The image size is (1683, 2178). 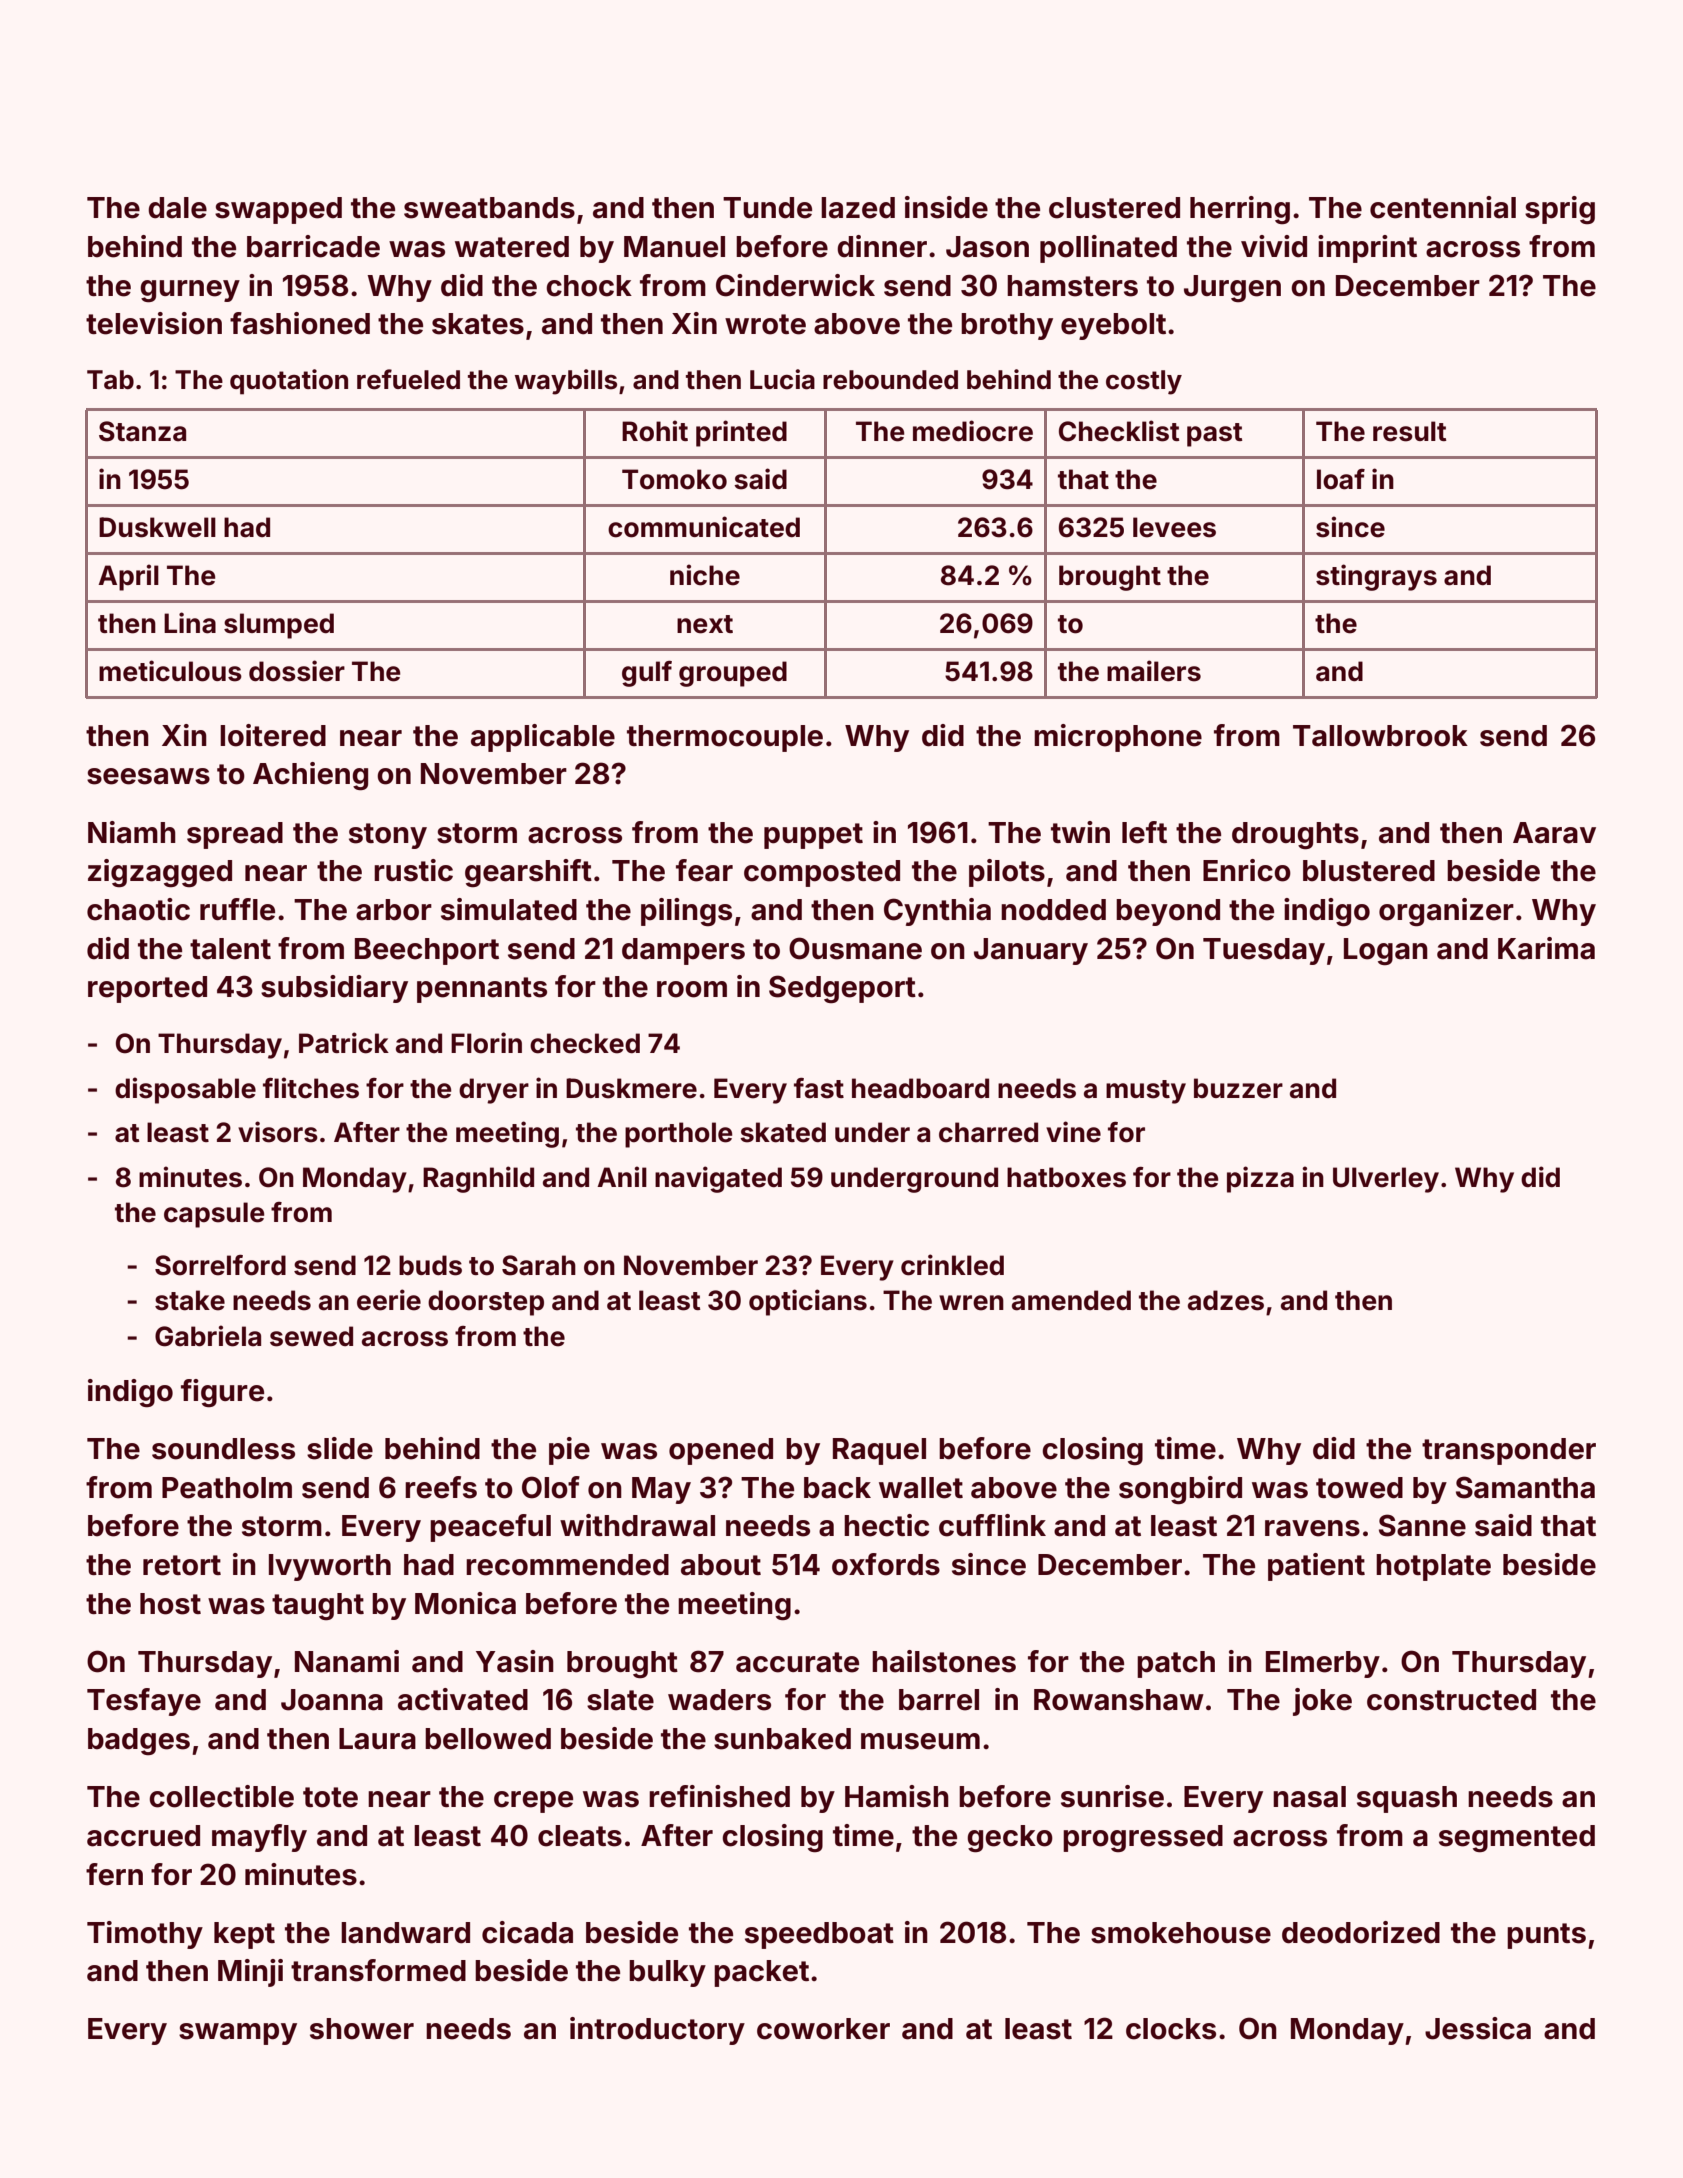 What do you see at coordinates (235, 835) in the image?
I see `spread` at bounding box center [235, 835].
